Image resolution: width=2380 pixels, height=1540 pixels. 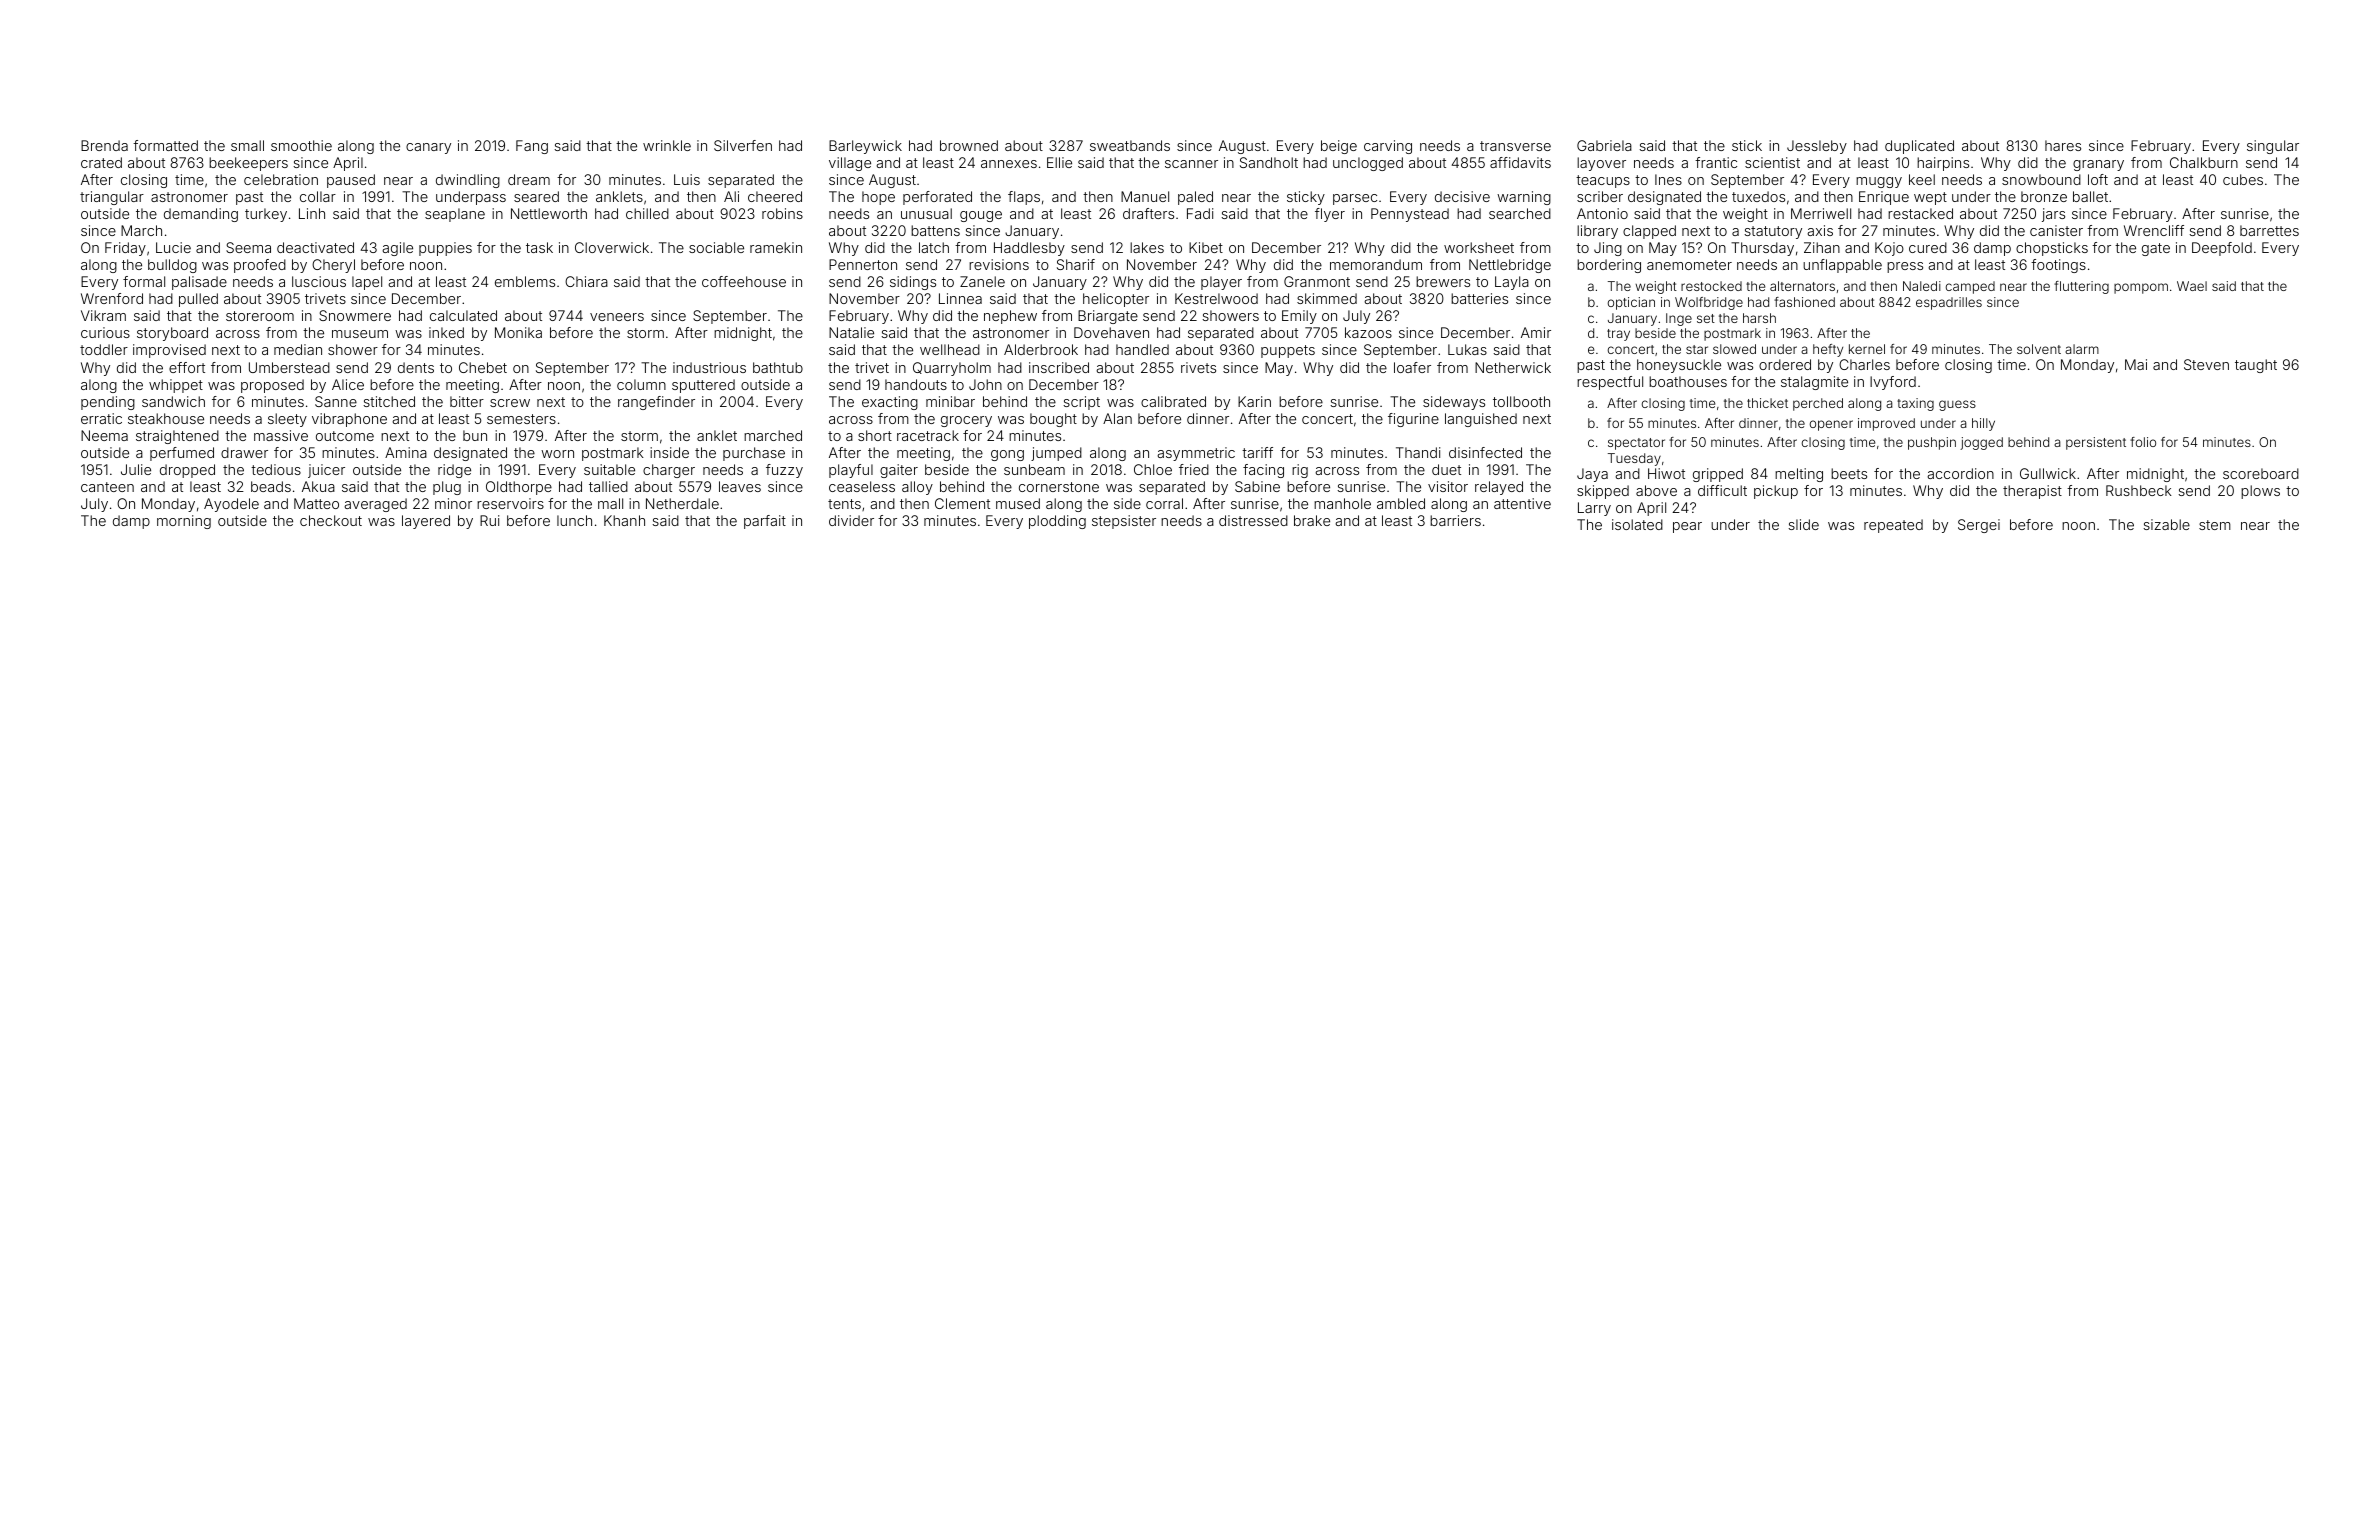 What do you see at coordinates (969, 145) in the screenshot?
I see `browned` at bounding box center [969, 145].
